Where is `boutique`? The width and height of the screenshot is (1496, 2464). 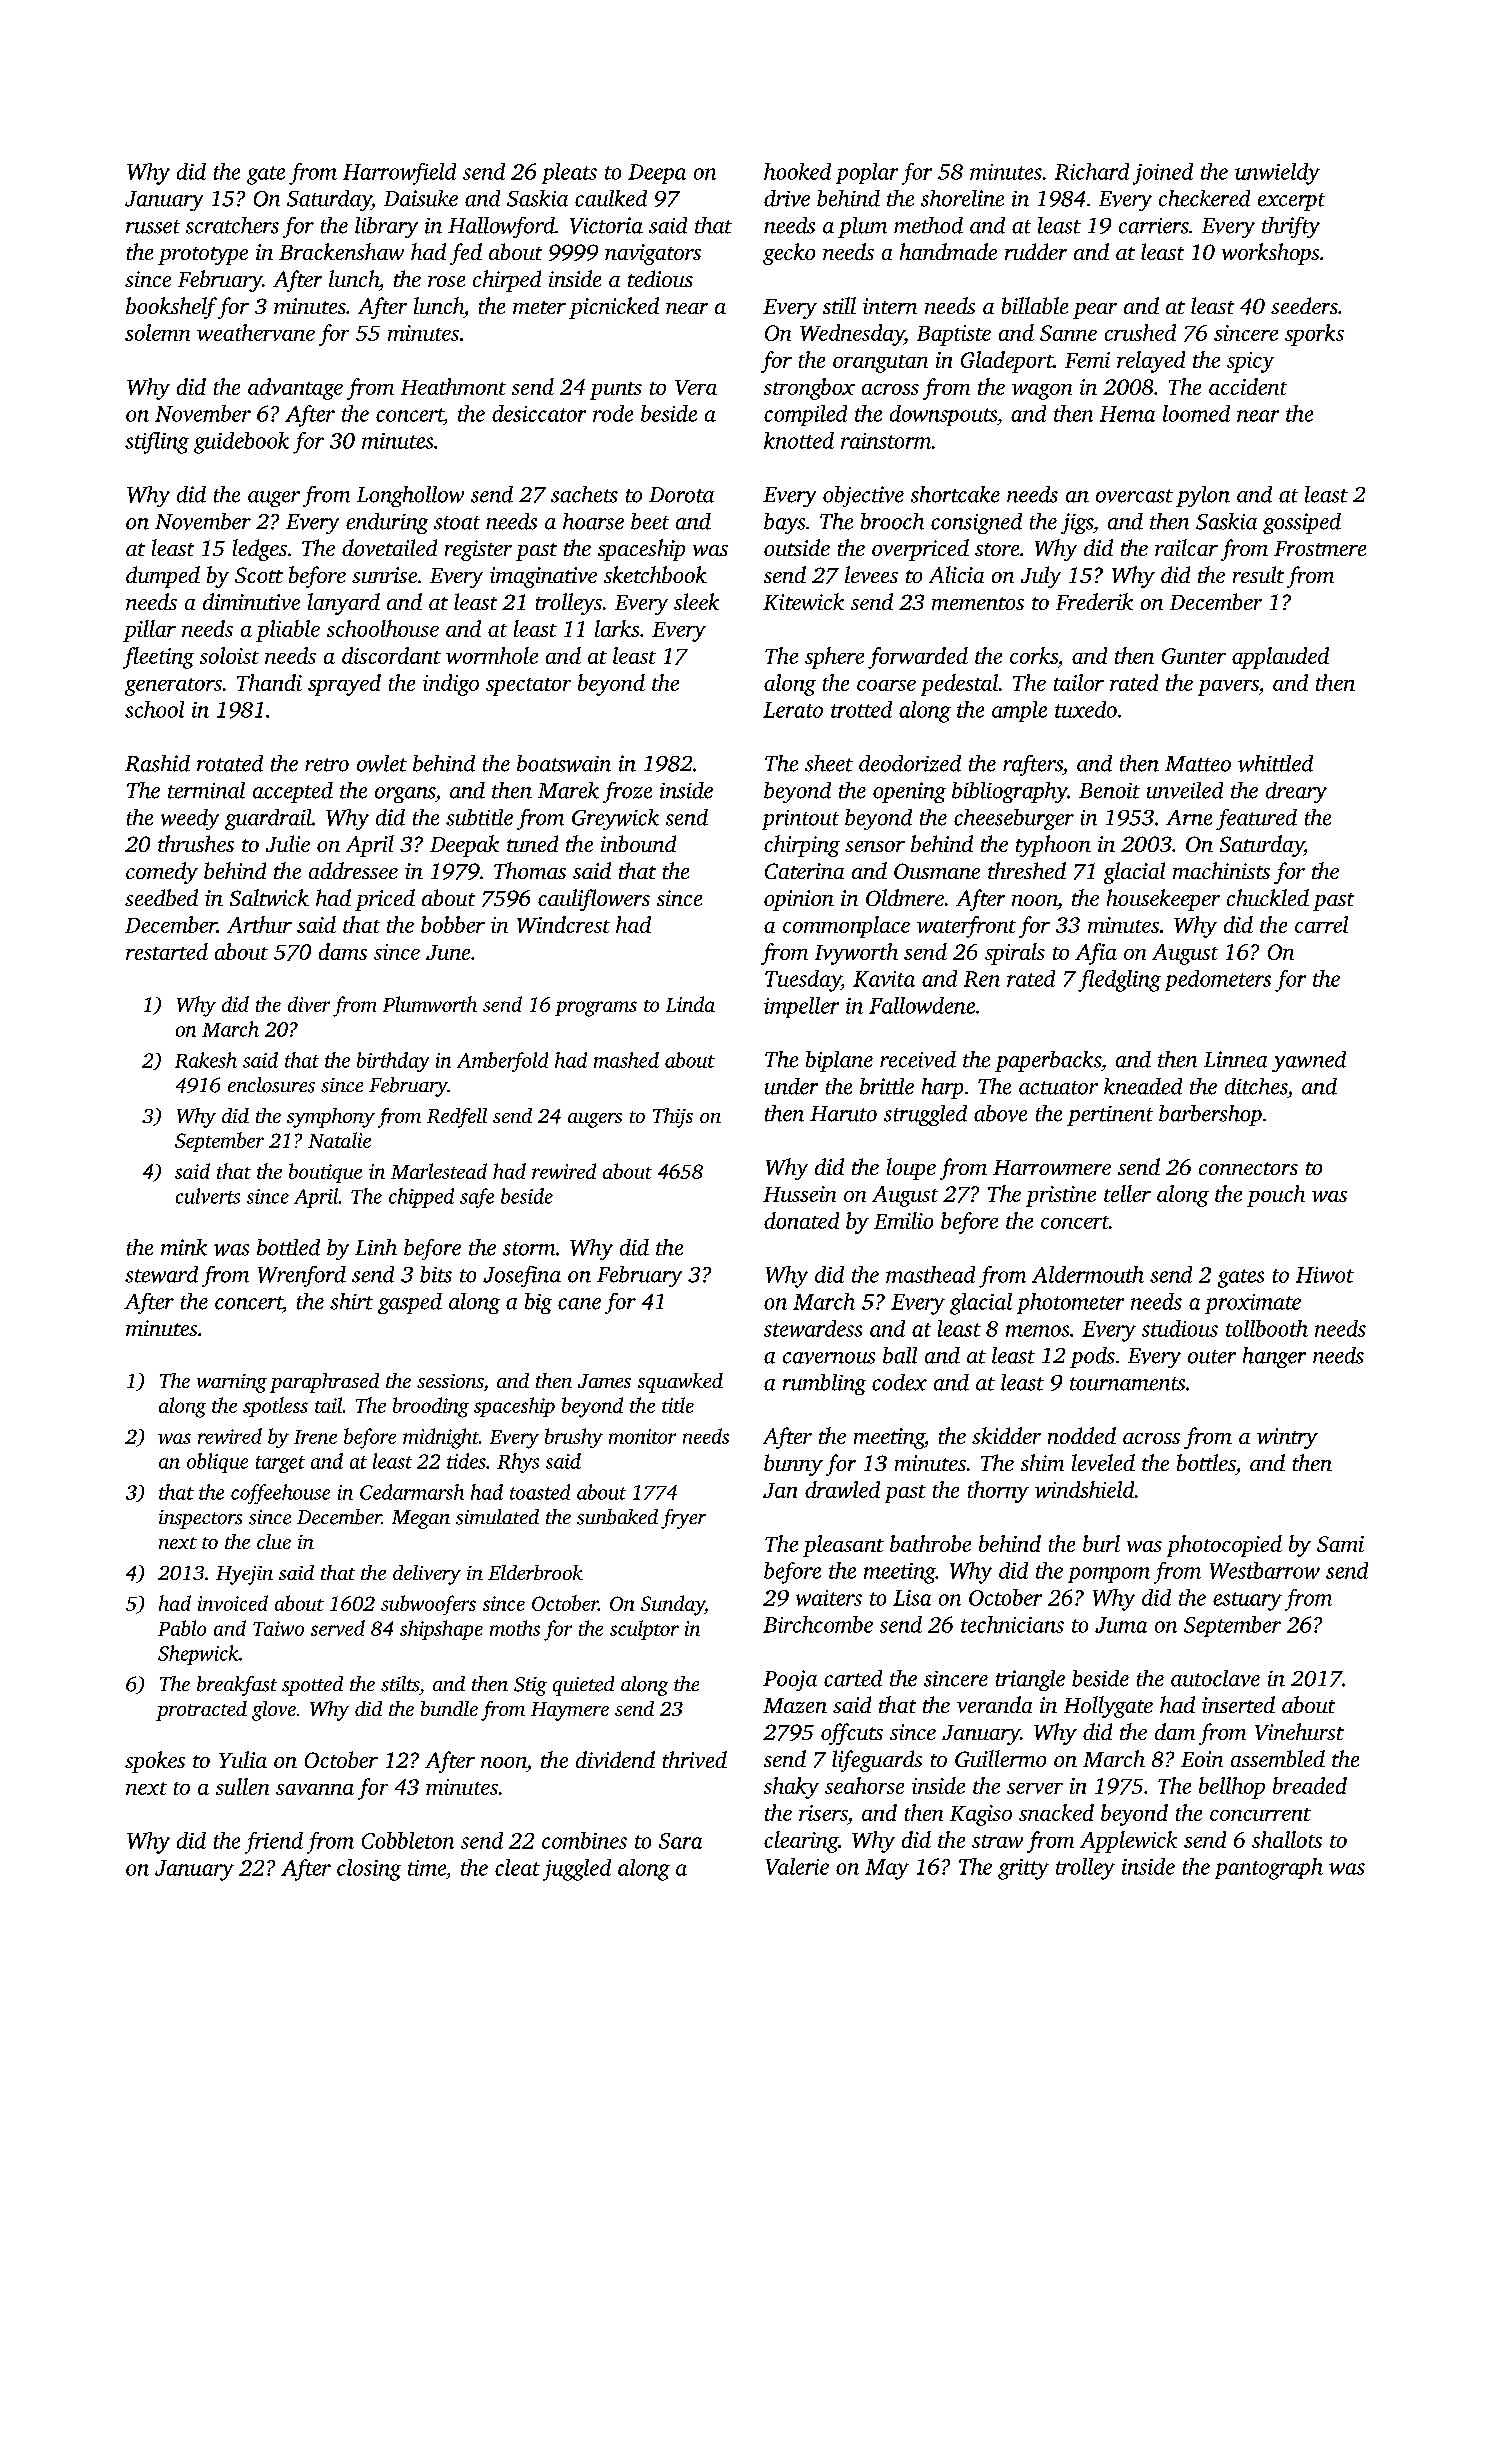 boutique is located at coordinates (325, 1173).
